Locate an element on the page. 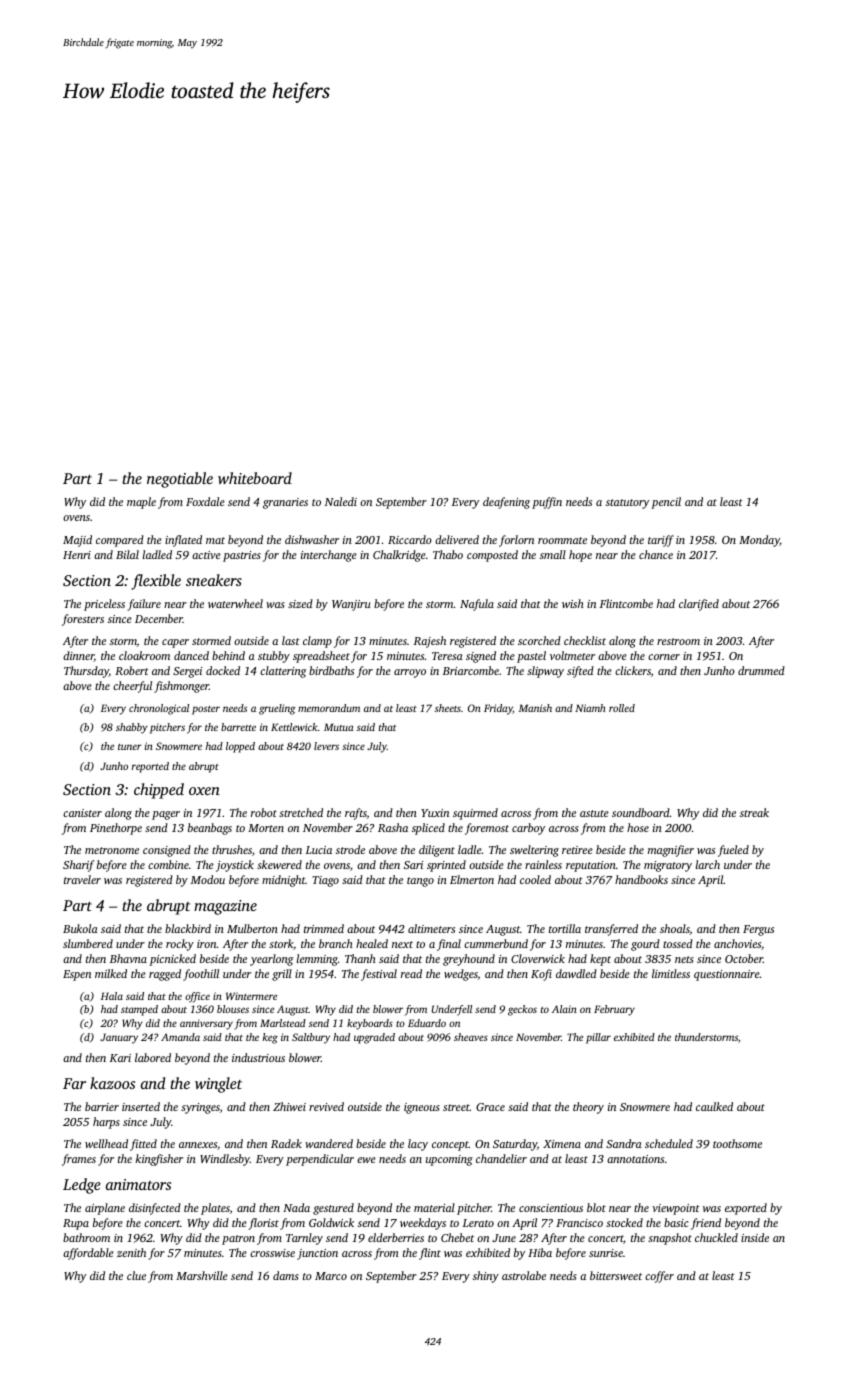  shabby is located at coordinates (132, 728).
